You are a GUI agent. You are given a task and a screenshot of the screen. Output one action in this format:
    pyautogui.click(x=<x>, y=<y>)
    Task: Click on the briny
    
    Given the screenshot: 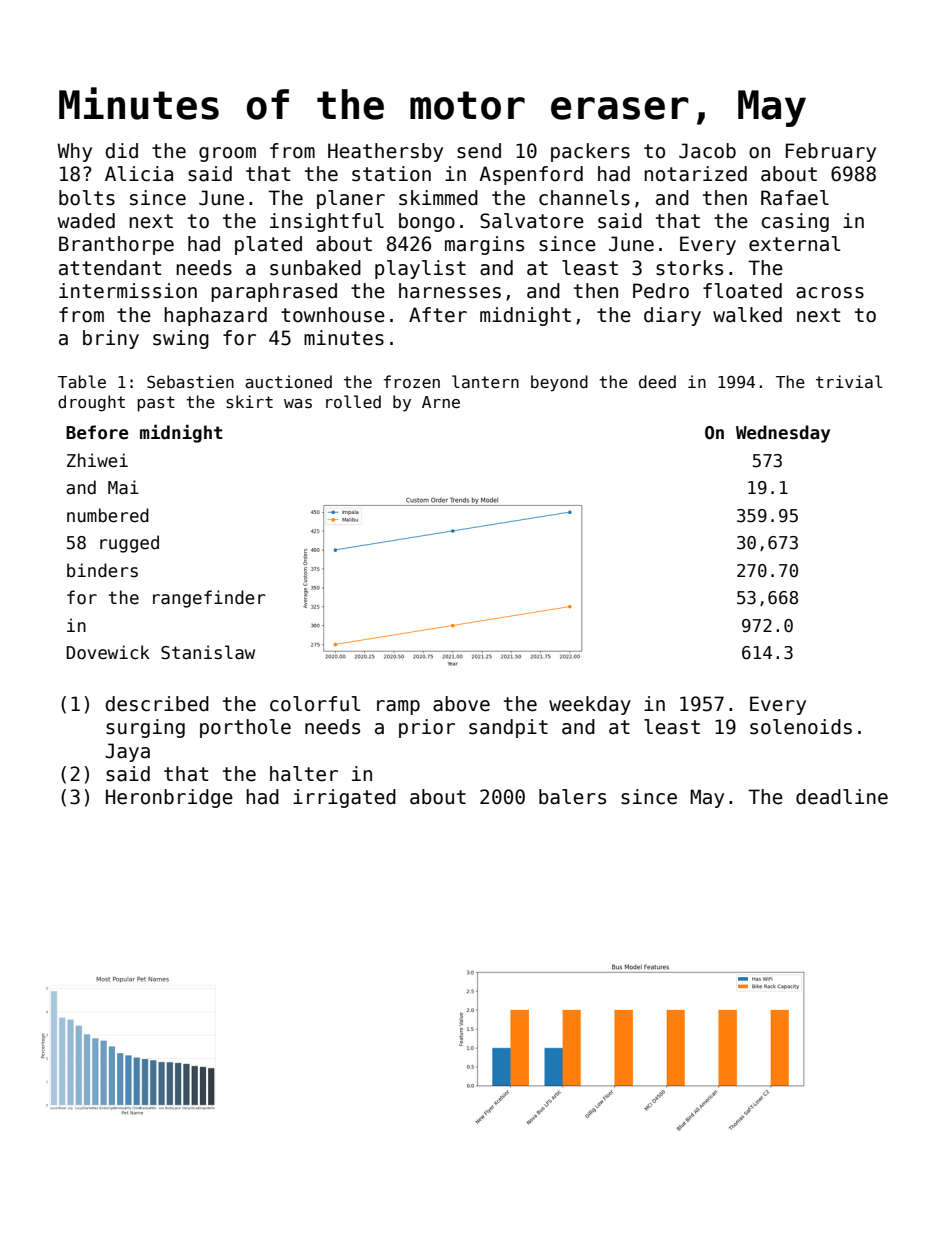 What is the action you would take?
    pyautogui.click(x=111, y=339)
